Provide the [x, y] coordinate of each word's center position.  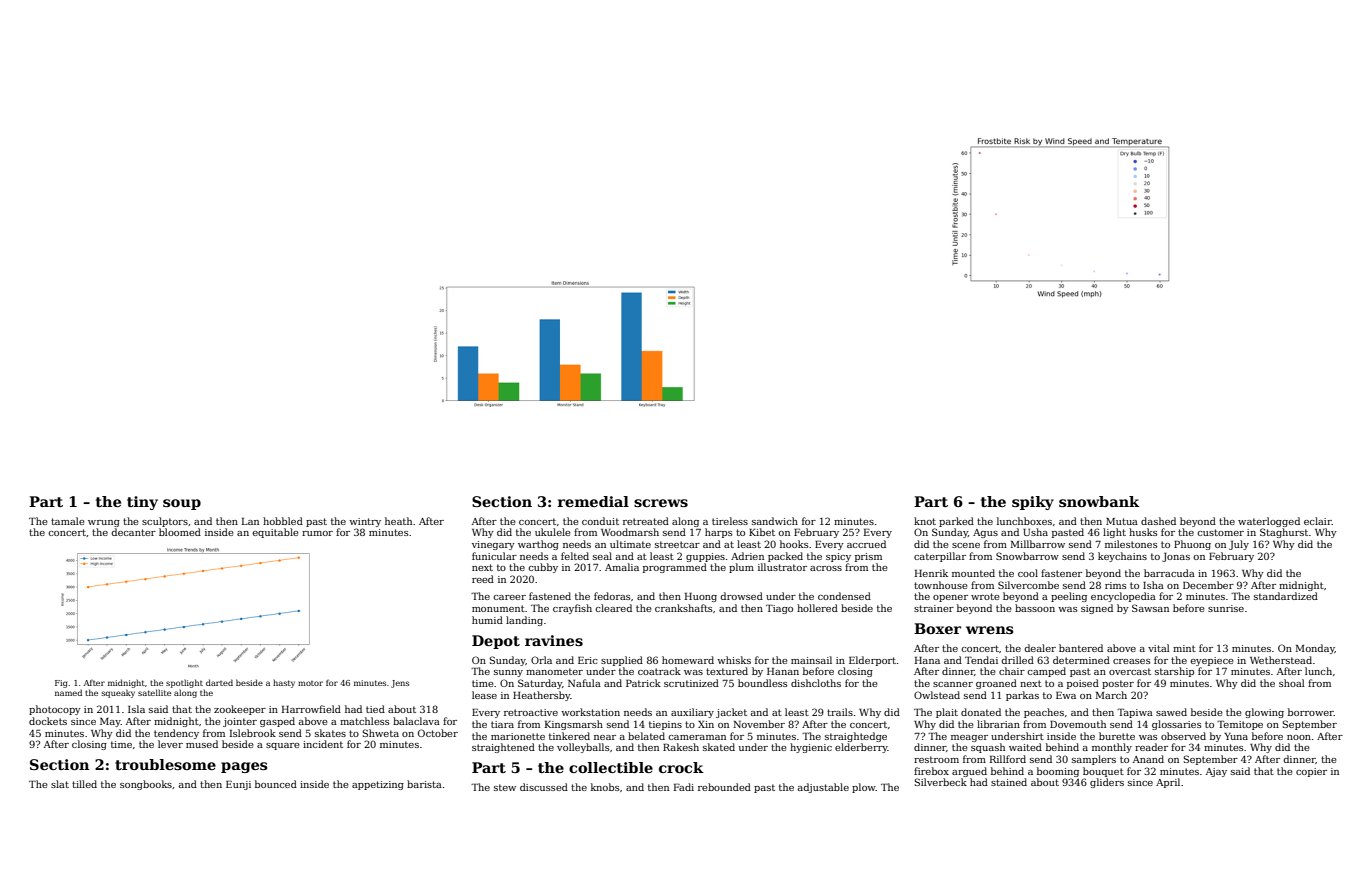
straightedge [856, 737]
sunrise [1226, 608]
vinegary [493, 545]
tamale [68, 521]
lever [170, 744]
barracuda [1169, 573]
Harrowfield [311, 709]
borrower [1311, 712]
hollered [817, 608]
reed [483, 579]
